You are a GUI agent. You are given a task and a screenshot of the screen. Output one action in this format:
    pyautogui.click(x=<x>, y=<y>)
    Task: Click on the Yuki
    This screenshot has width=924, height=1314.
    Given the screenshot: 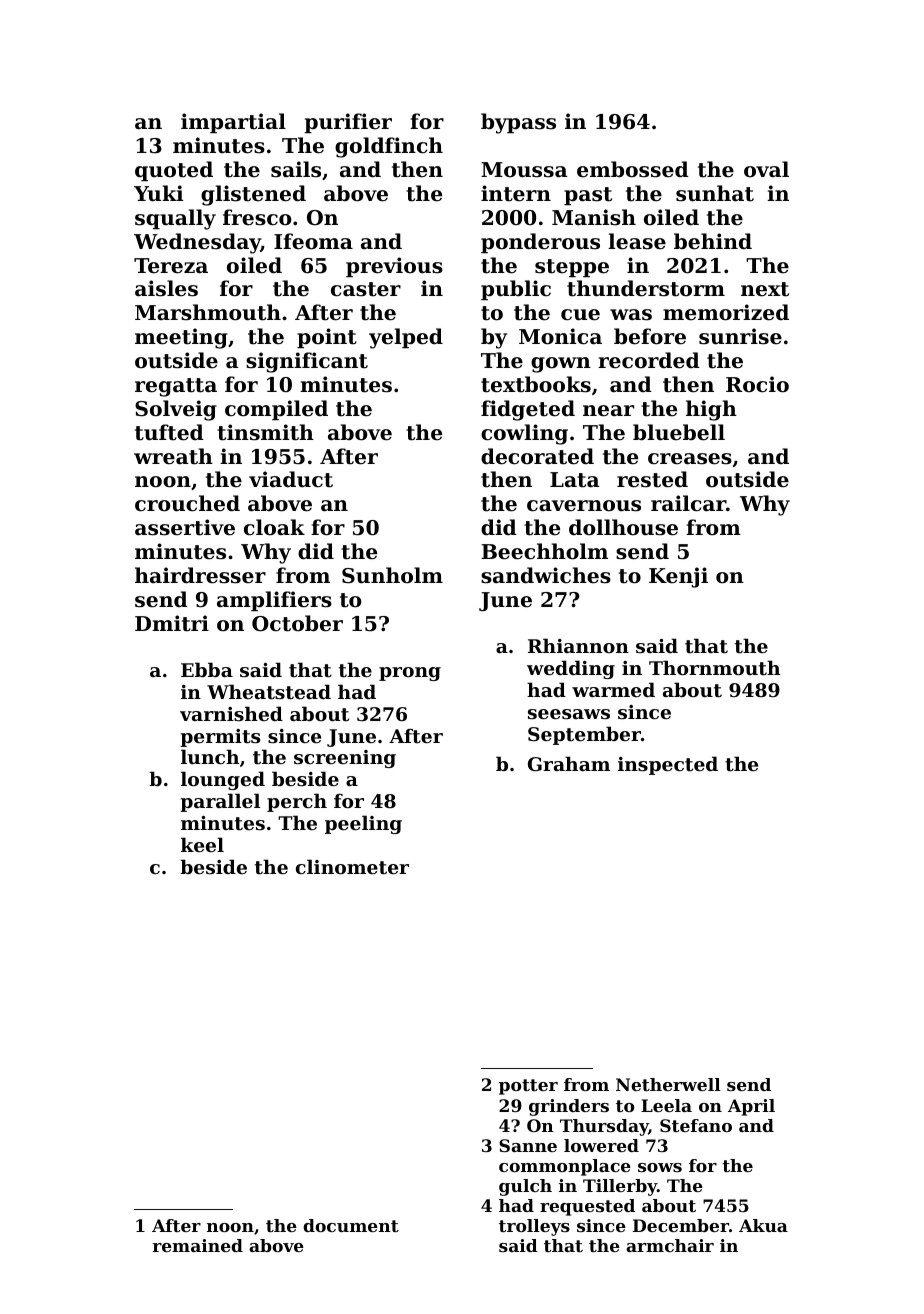 What is the action you would take?
    pyautogui.click(x=158, y=193)
